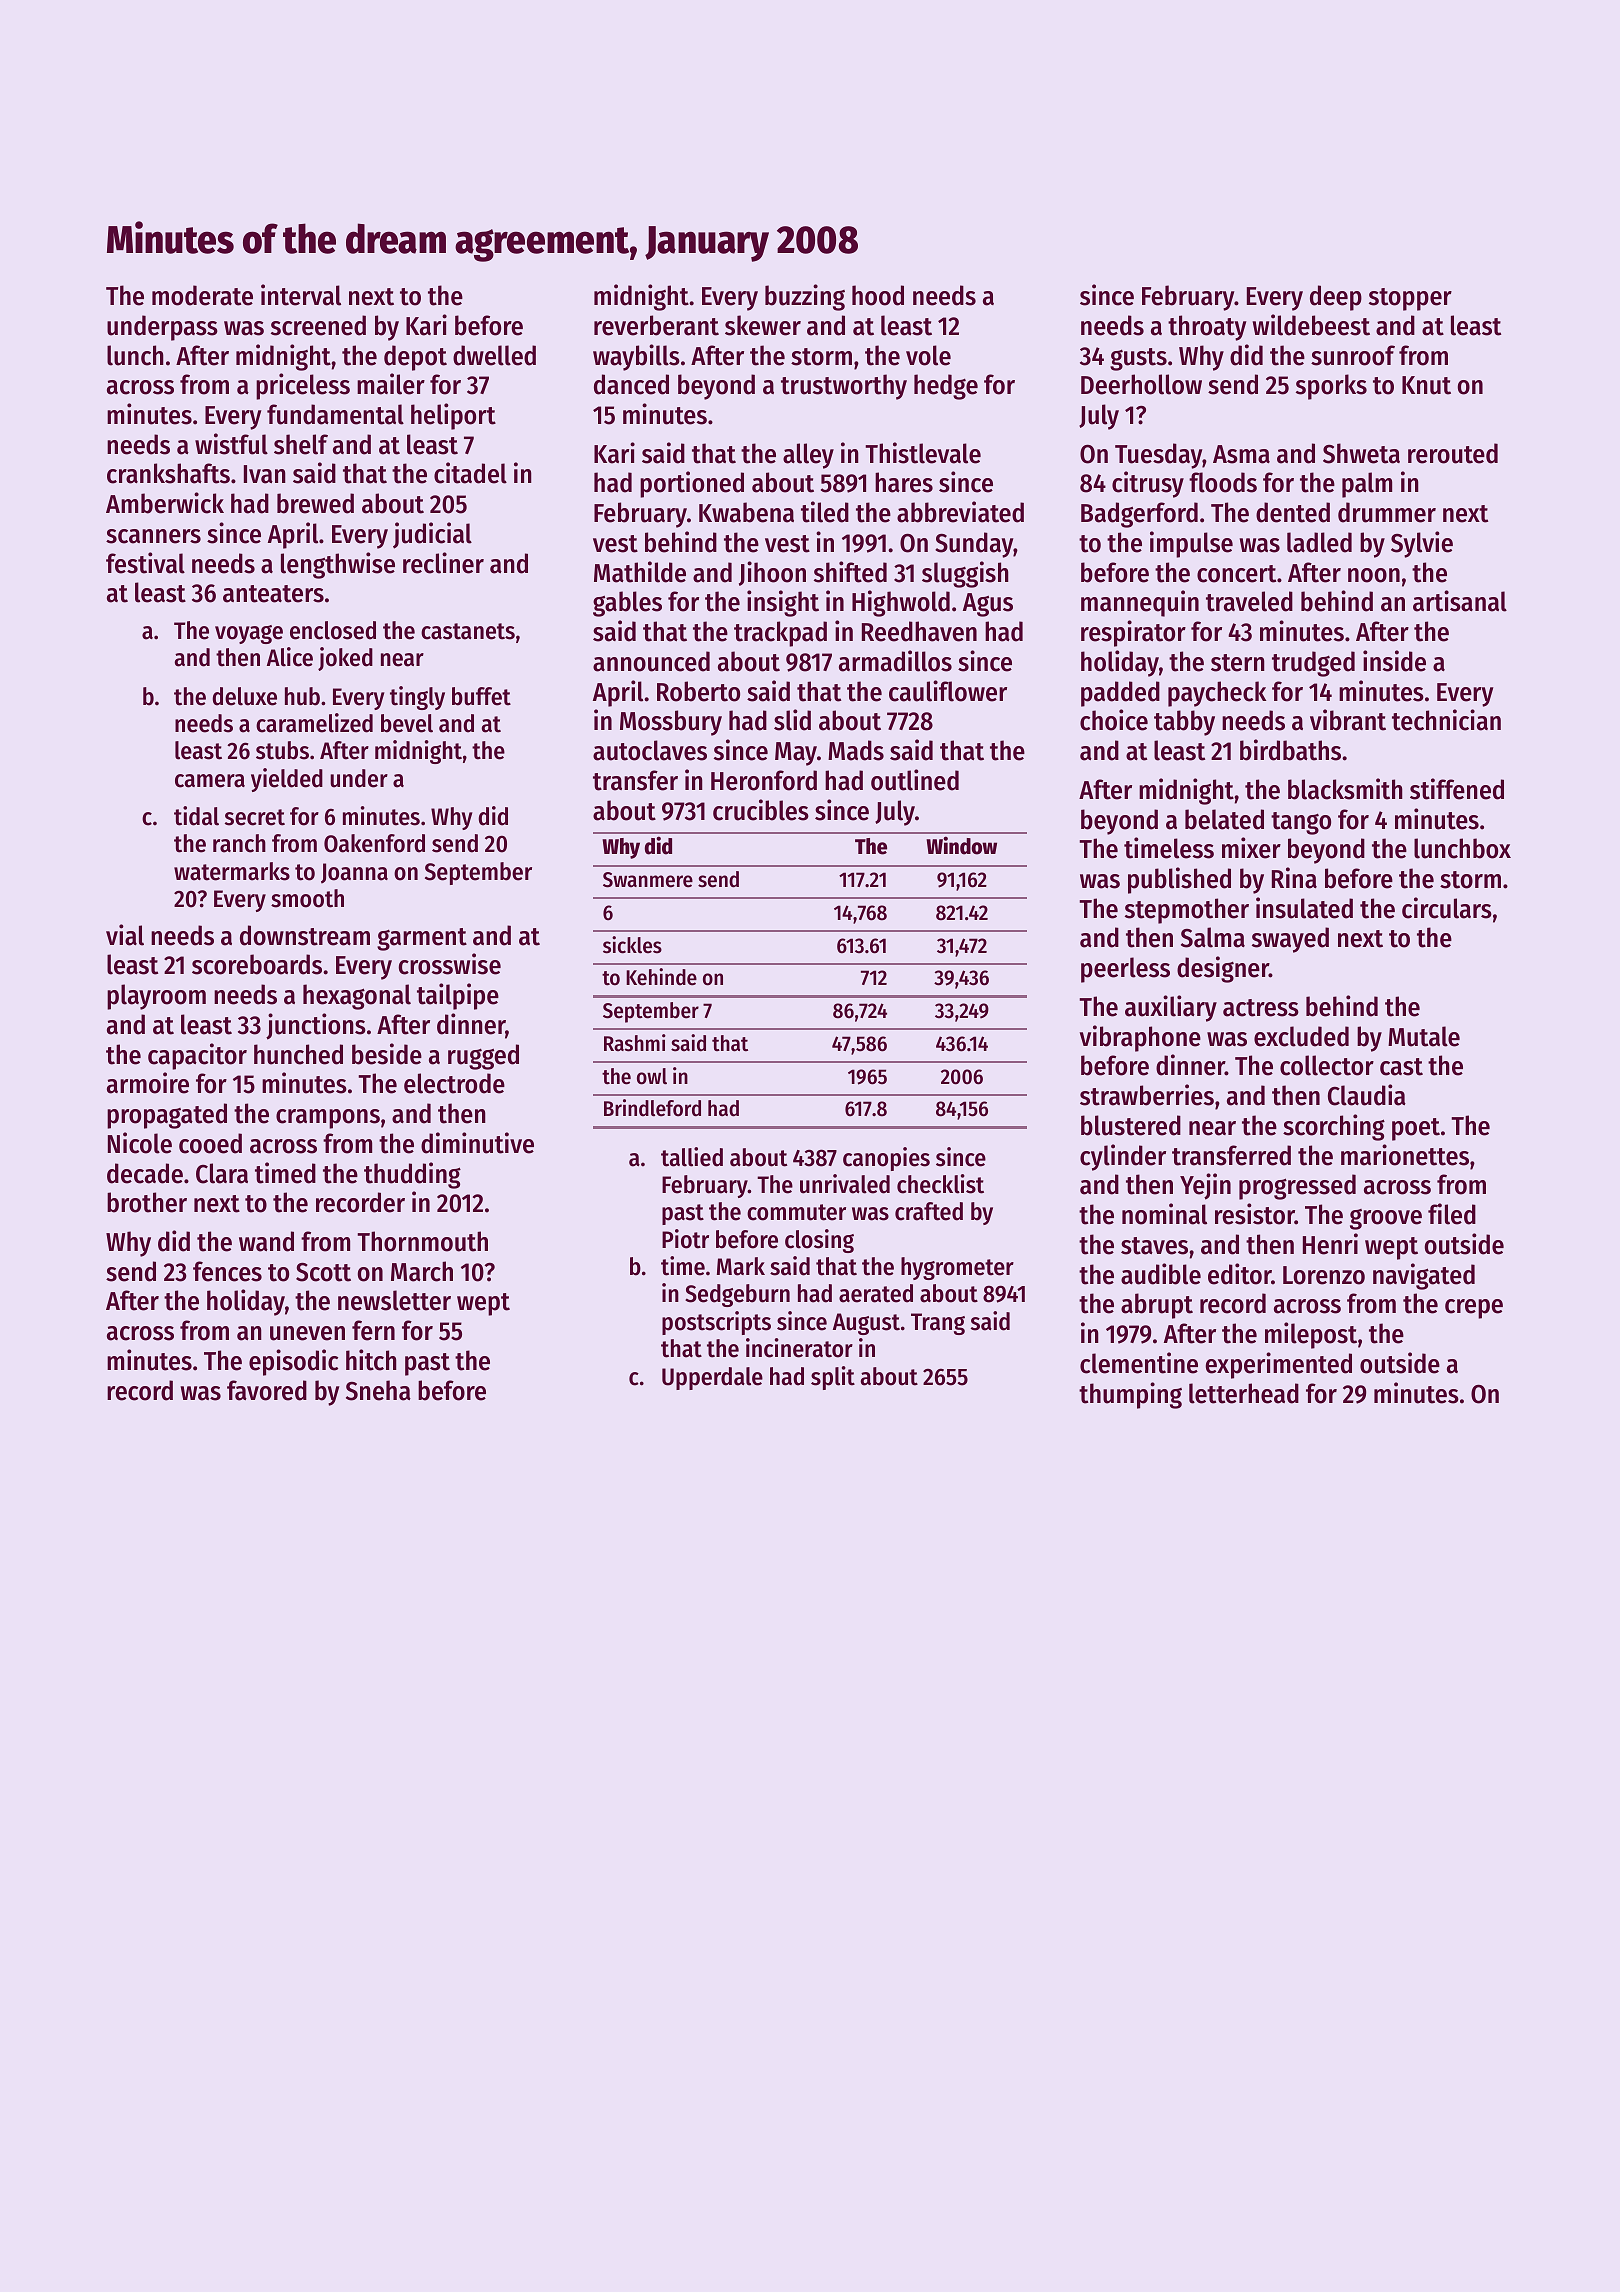 The image size is (1620, 2292). What do you see at coordinates (305, 935) in the page?
I see `downstream` at bounding box center [305, 935].
